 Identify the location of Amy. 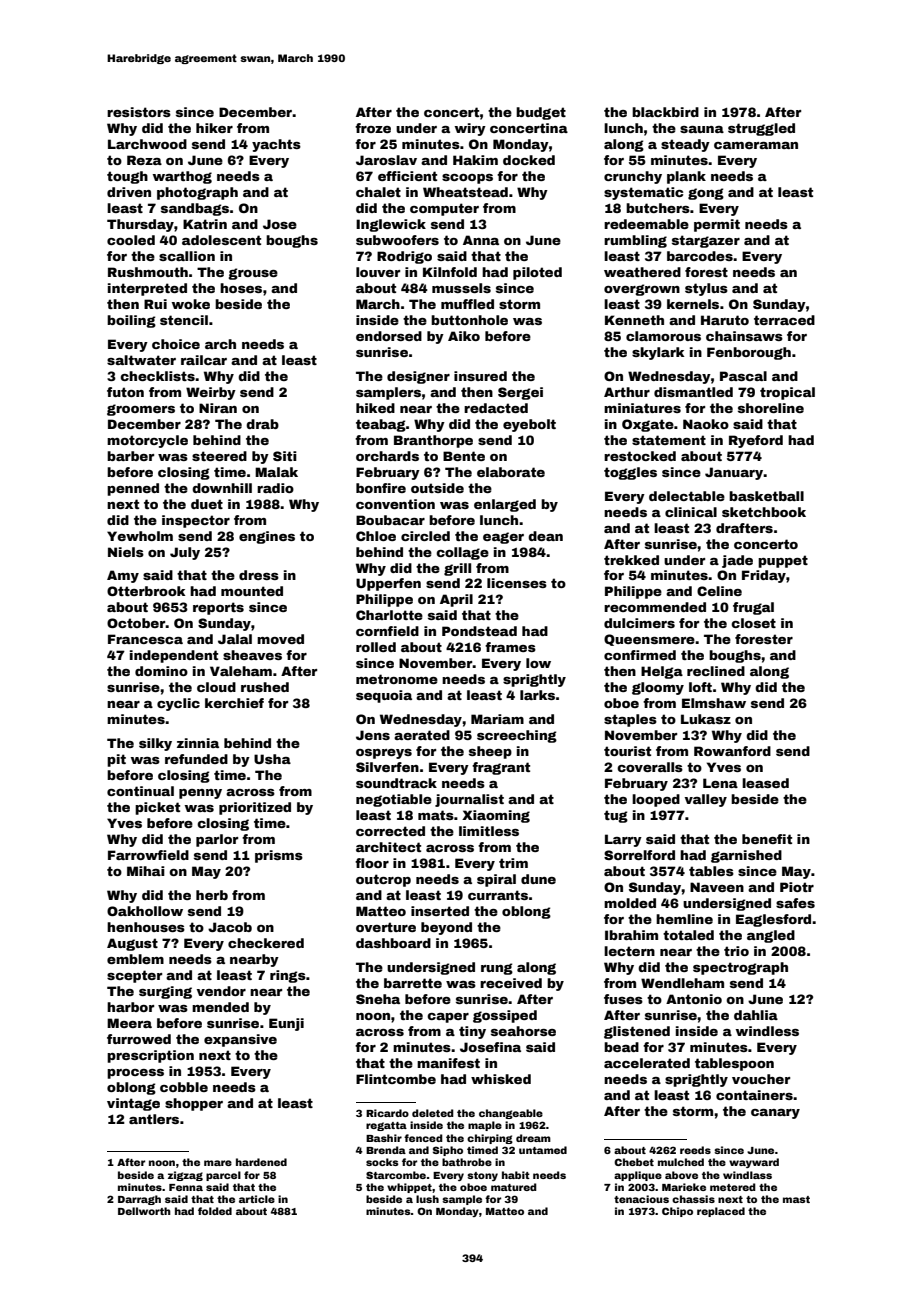
(123, 576).
